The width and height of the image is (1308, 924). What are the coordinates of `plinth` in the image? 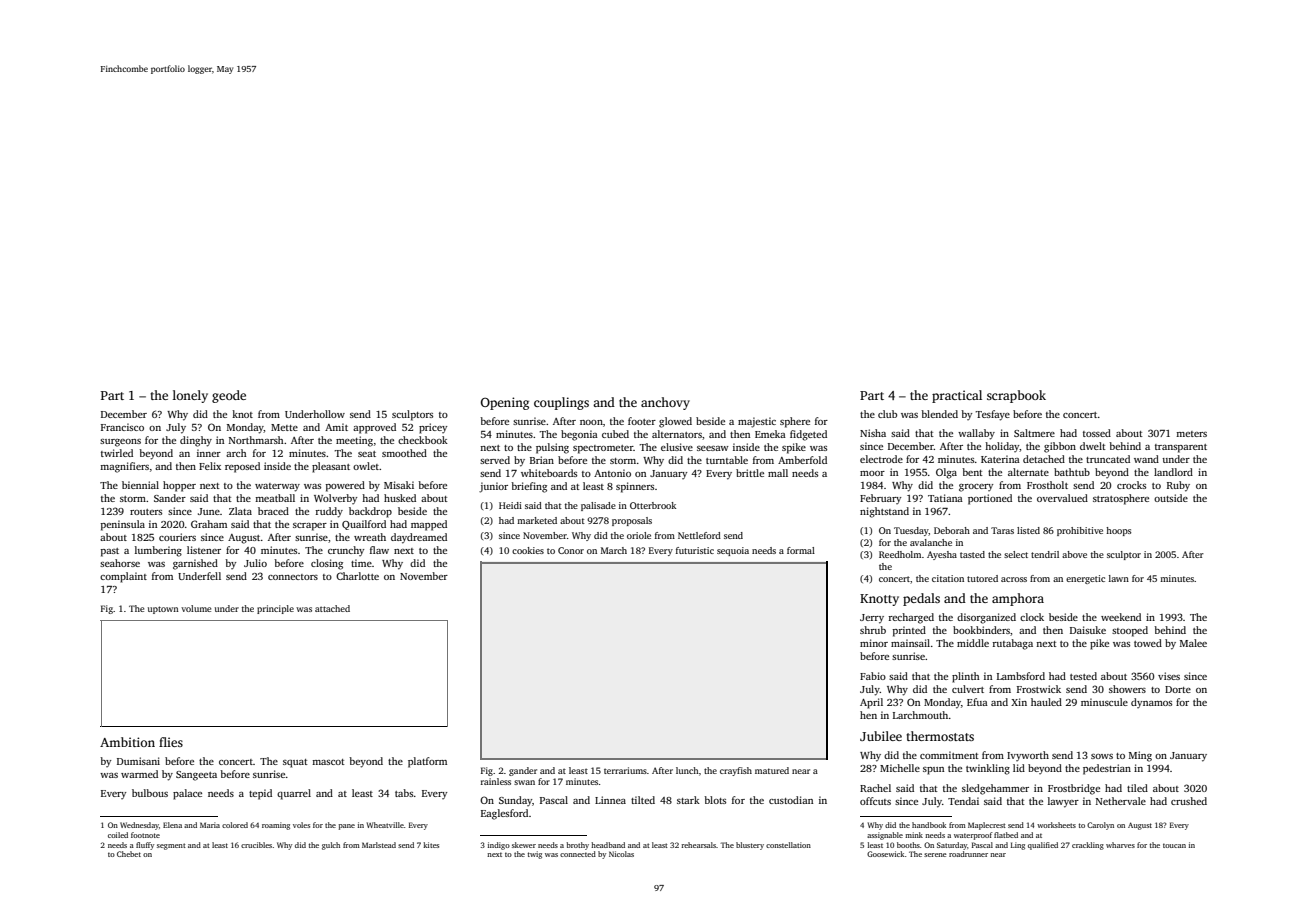 It's located at (966, 677).
